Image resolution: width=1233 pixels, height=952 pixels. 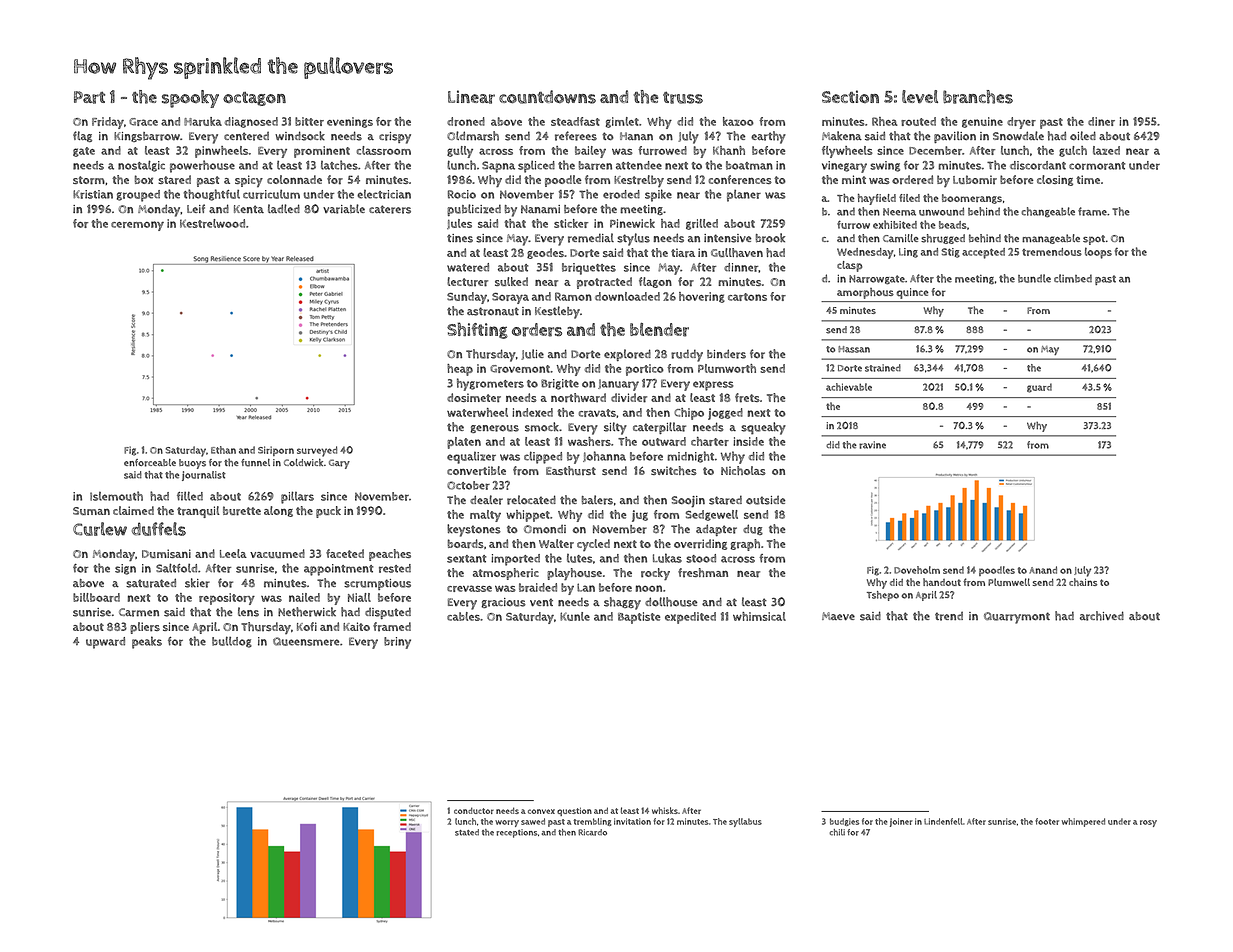 What do you see at coordinates (517, 833) in the image?
I see `receptions` at bounding box center [517, 833].
